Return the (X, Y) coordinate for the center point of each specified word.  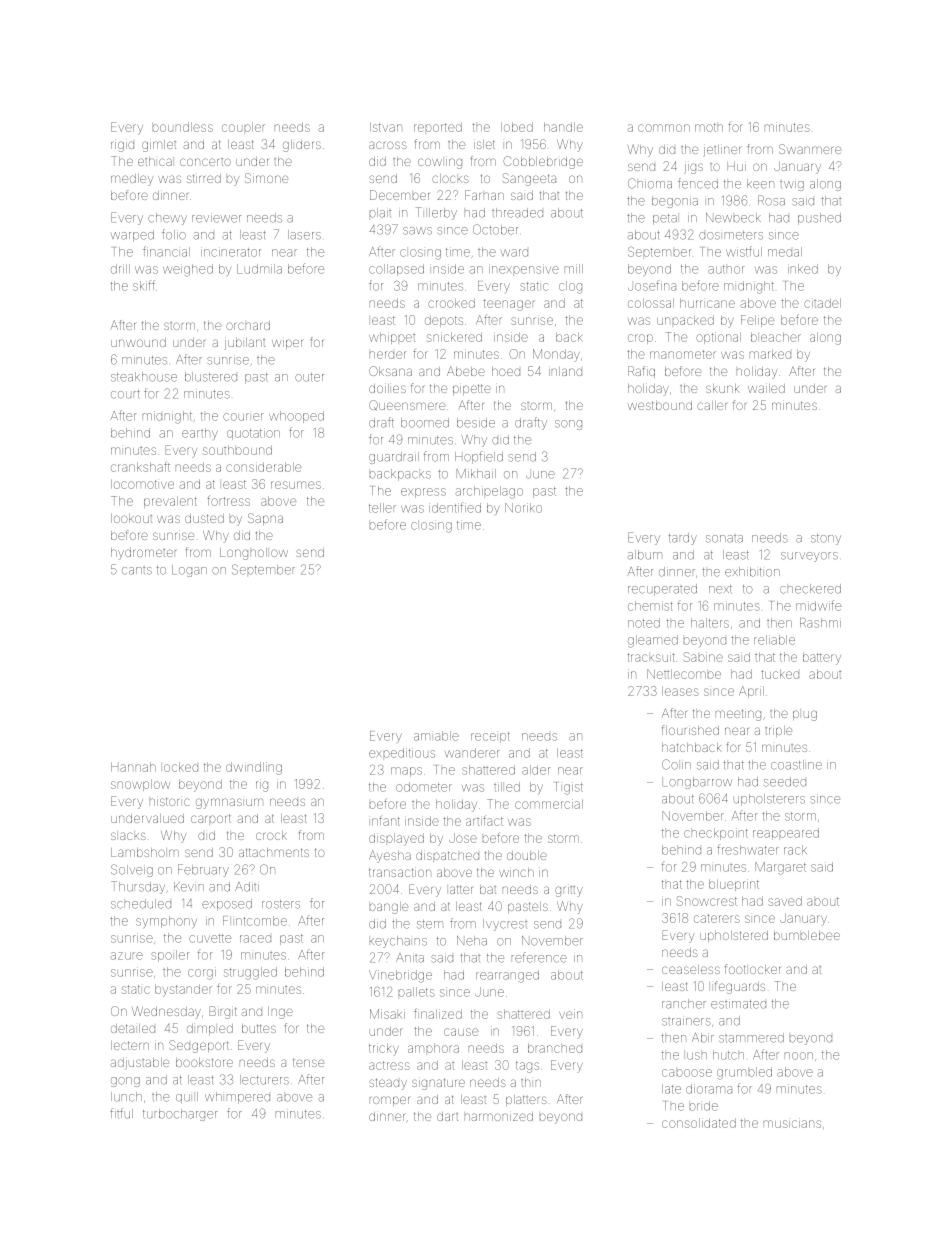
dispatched (447, 855)
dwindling (254, 768)
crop (640, 339)
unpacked (685, 320)
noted (644, 623)
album (644, 555)
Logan (189, 571)
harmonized (499, 1116)
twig (792, 186)
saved (785, 901)
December (399, 195)
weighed (188, 270)
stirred (204, 178)
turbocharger (180, 1115)
